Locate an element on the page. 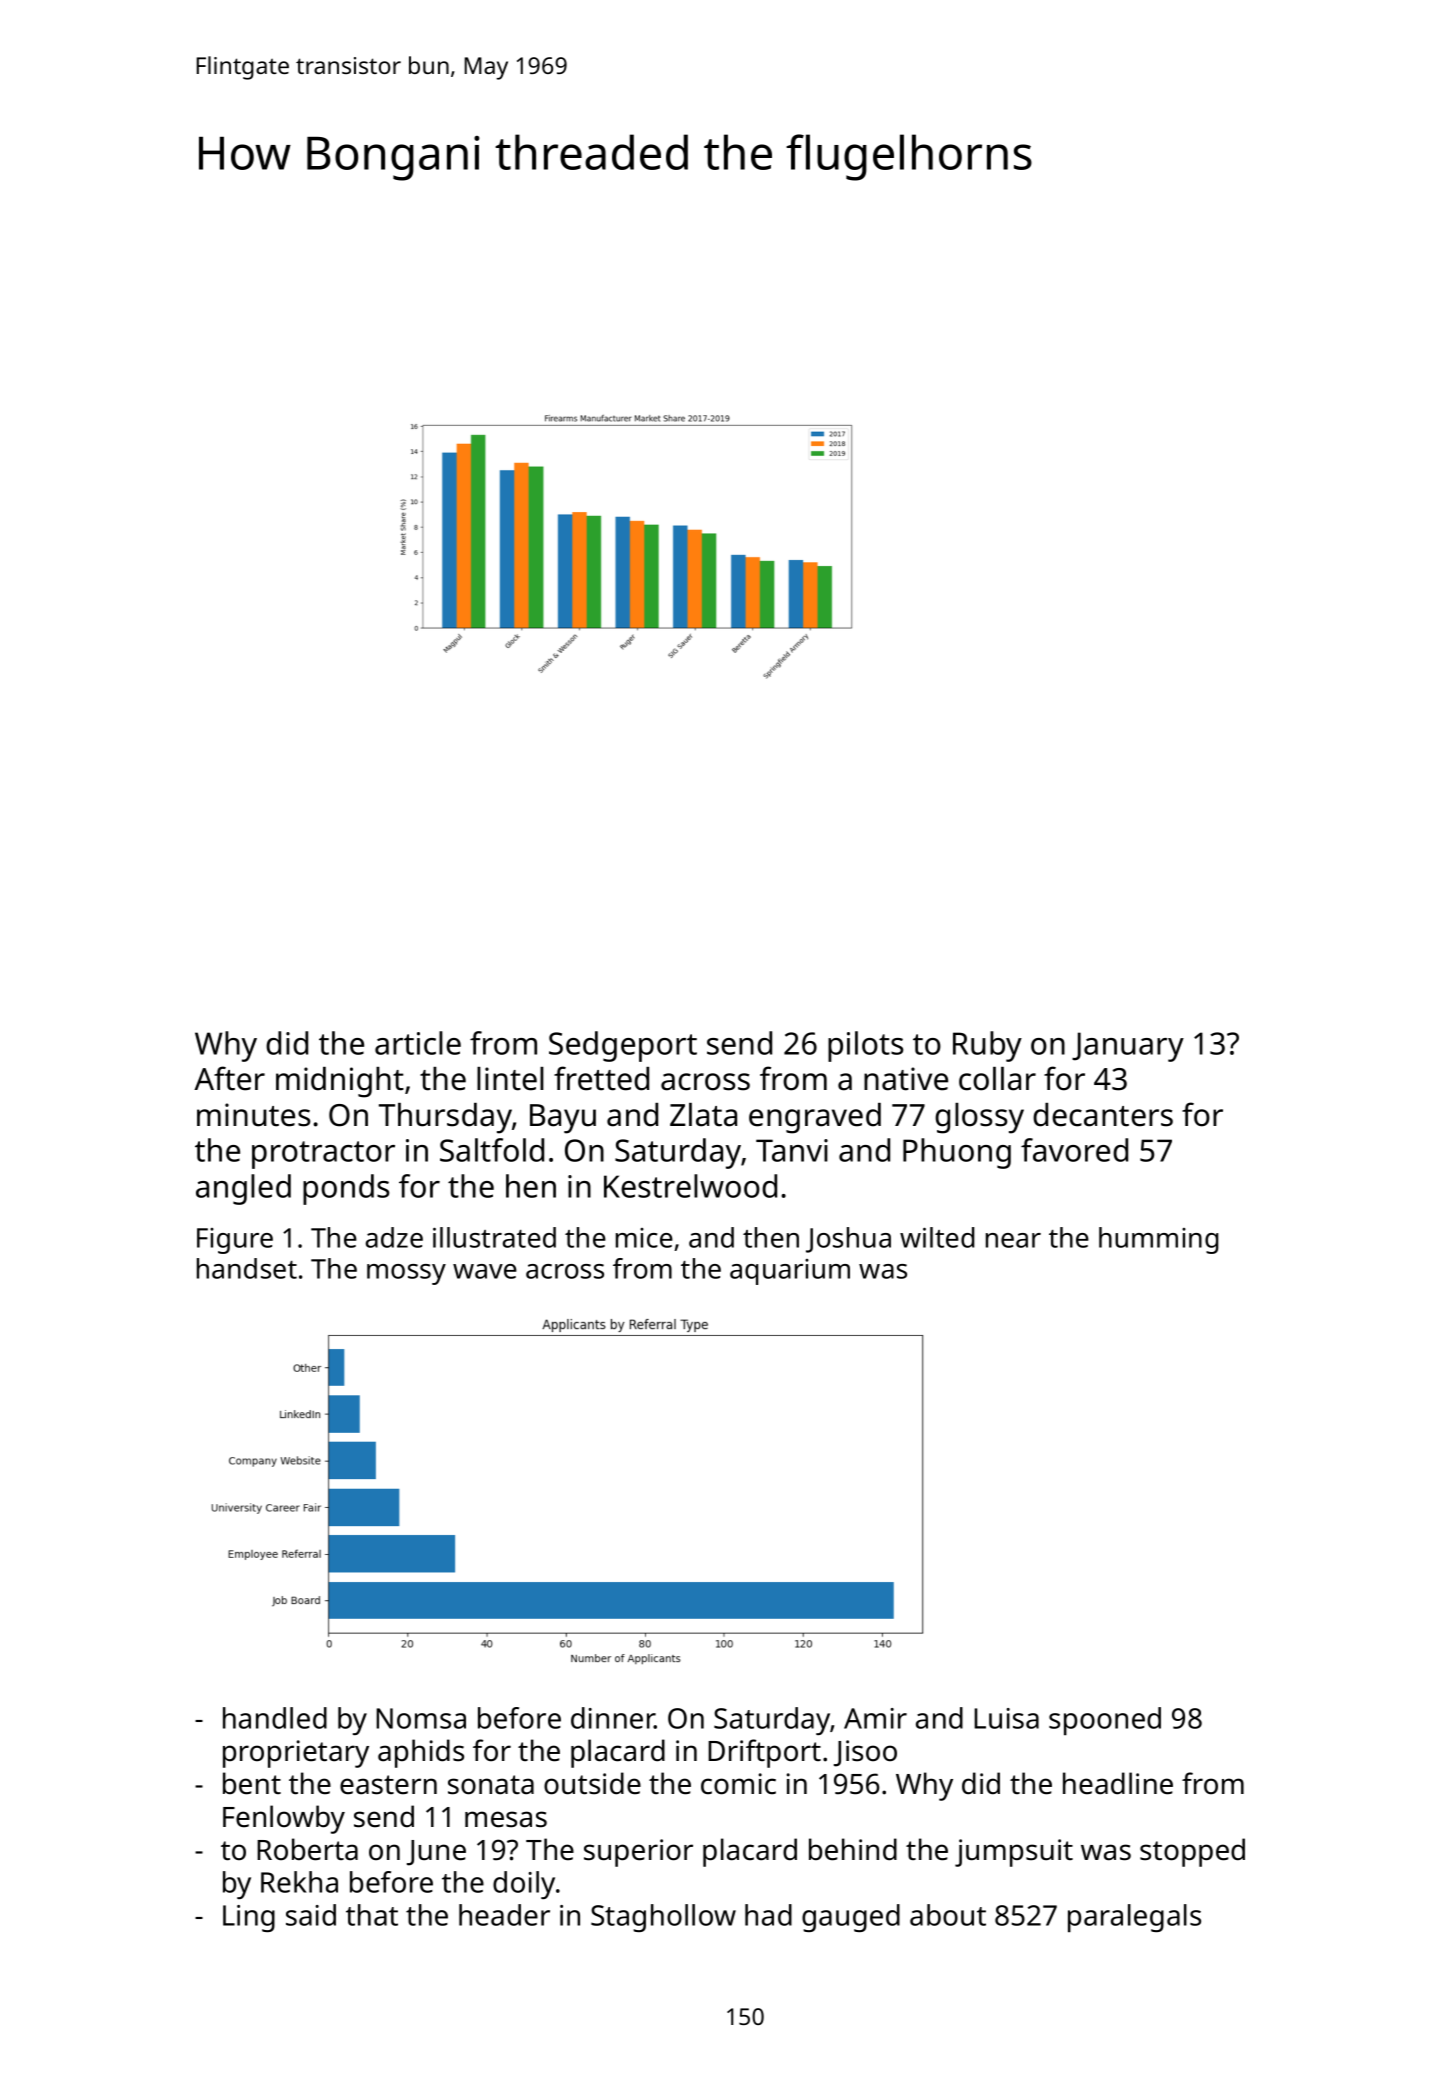 The width and height of the document is (1450, 2100). article is located at coordinates (418, 1043).
